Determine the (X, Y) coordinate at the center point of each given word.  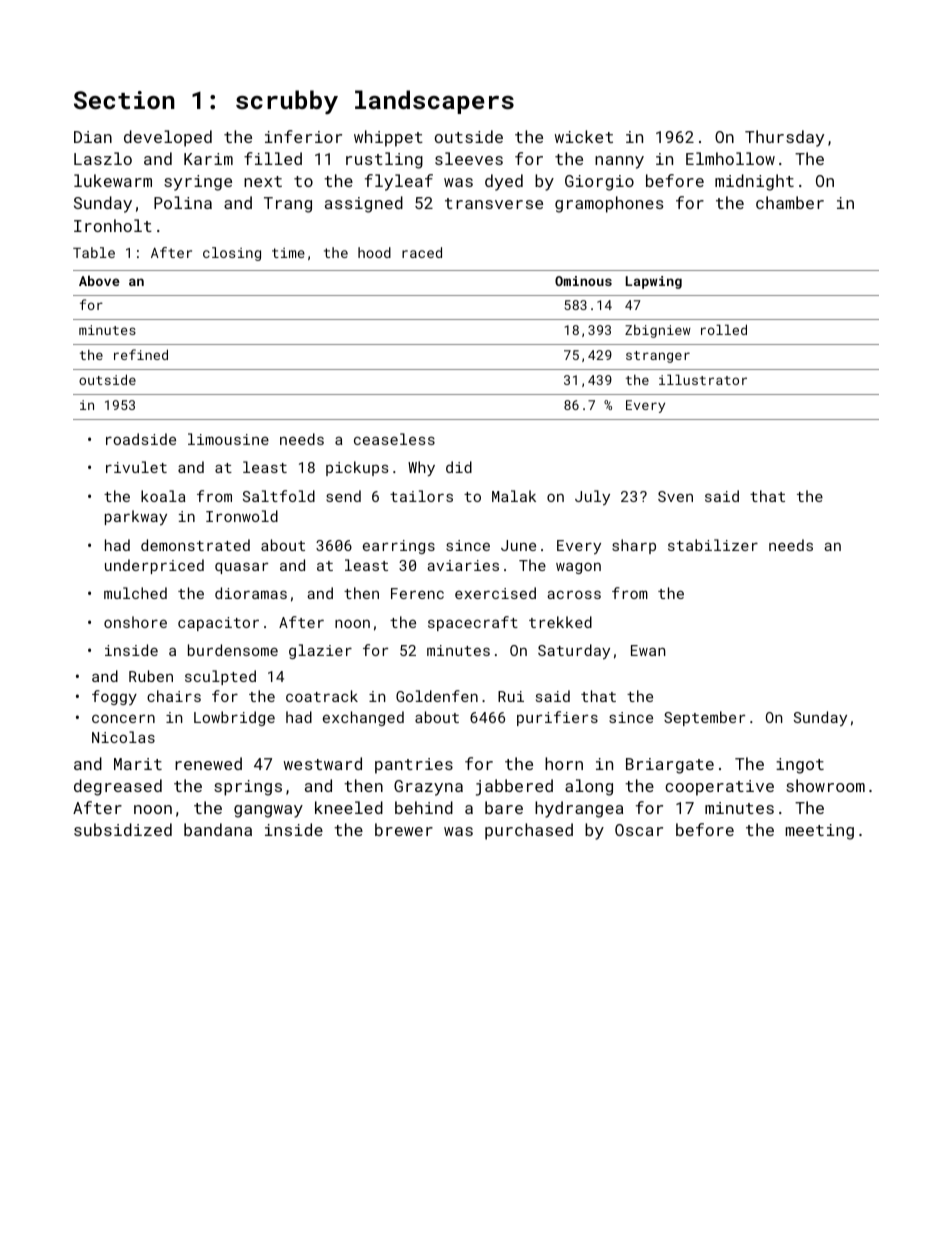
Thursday (784, 138)
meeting (820, 832)
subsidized (123, 829)
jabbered (514, 787)
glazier (320, 651)
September (704, 718)
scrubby (287, 102)
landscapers (434, 102)
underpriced (154, 566)
